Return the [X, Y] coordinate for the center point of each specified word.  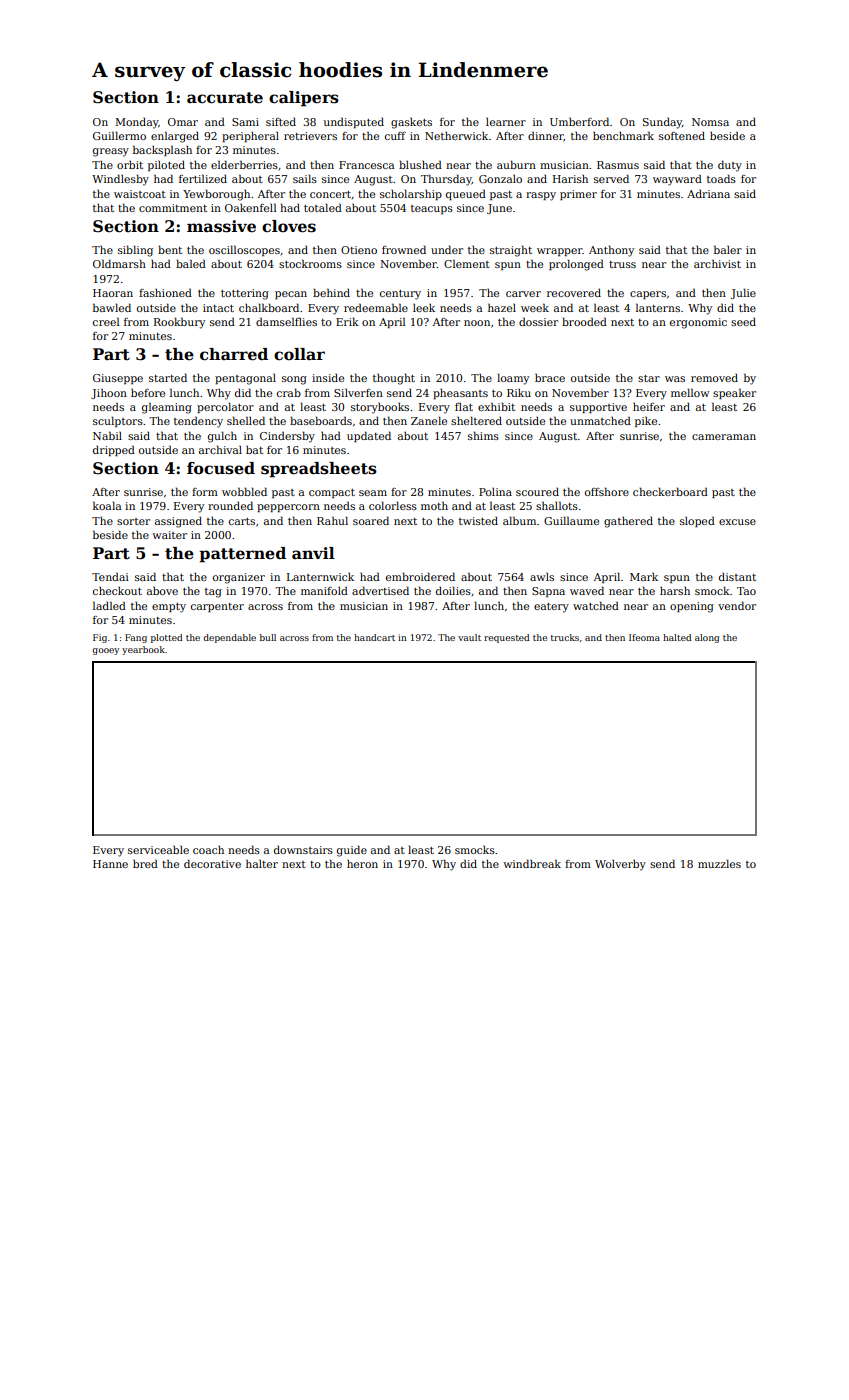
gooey [105, 651]
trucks [565, 637]
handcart [374, 637]
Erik [347, 321]
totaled [323, 207]
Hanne [110, 864]
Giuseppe [118, 379]
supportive [598, 408]
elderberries [244, 164]
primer [578, 195]
